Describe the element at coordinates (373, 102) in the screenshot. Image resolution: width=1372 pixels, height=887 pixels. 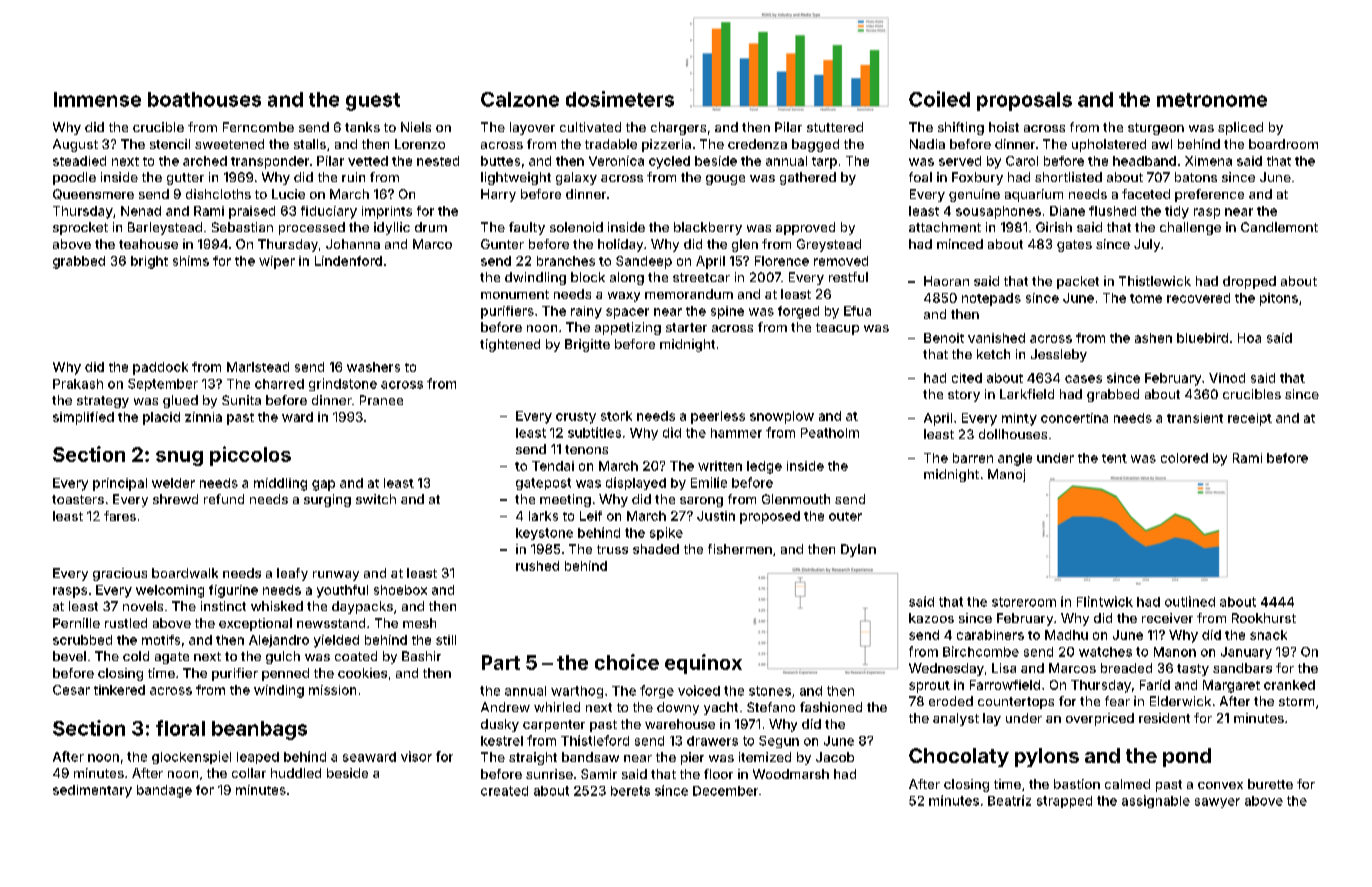
I see `guest` at that location.
